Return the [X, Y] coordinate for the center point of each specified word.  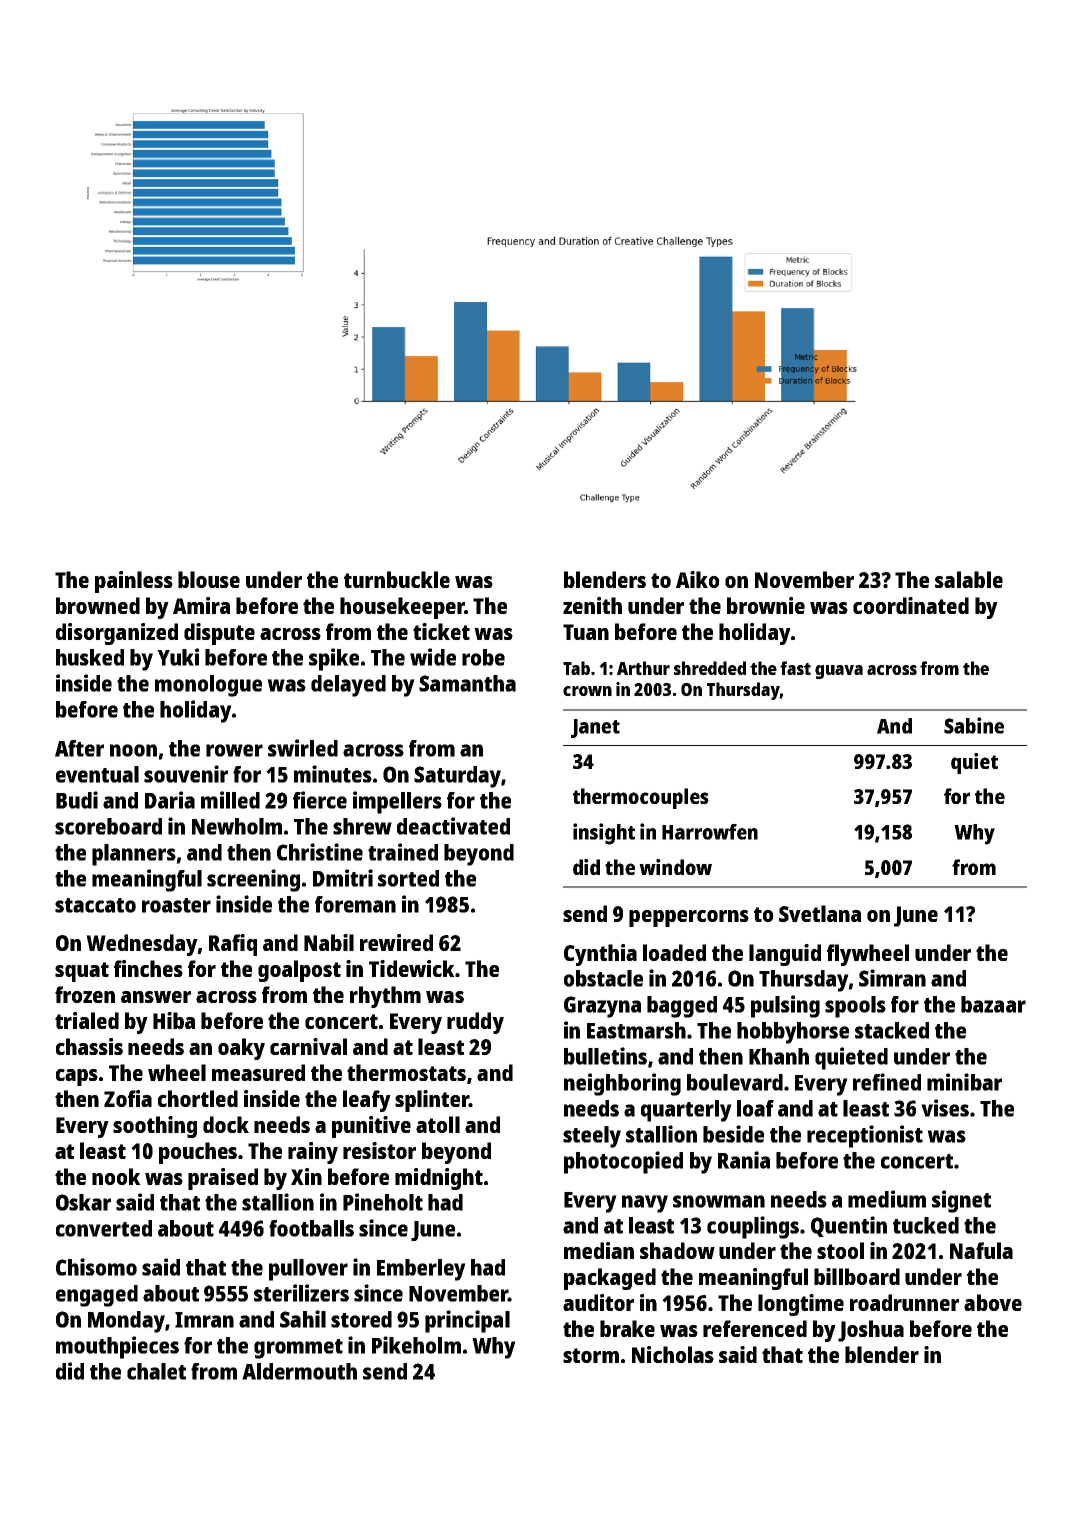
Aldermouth [299, 1371]
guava [839, 672]
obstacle [603, 978]
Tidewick [412, 968]
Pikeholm [416, 1345]
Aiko [698, 579]
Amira [201, 605]
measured [258, 1072]
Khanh [779, 1056]
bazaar [993, 1004]
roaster [176, 905]
